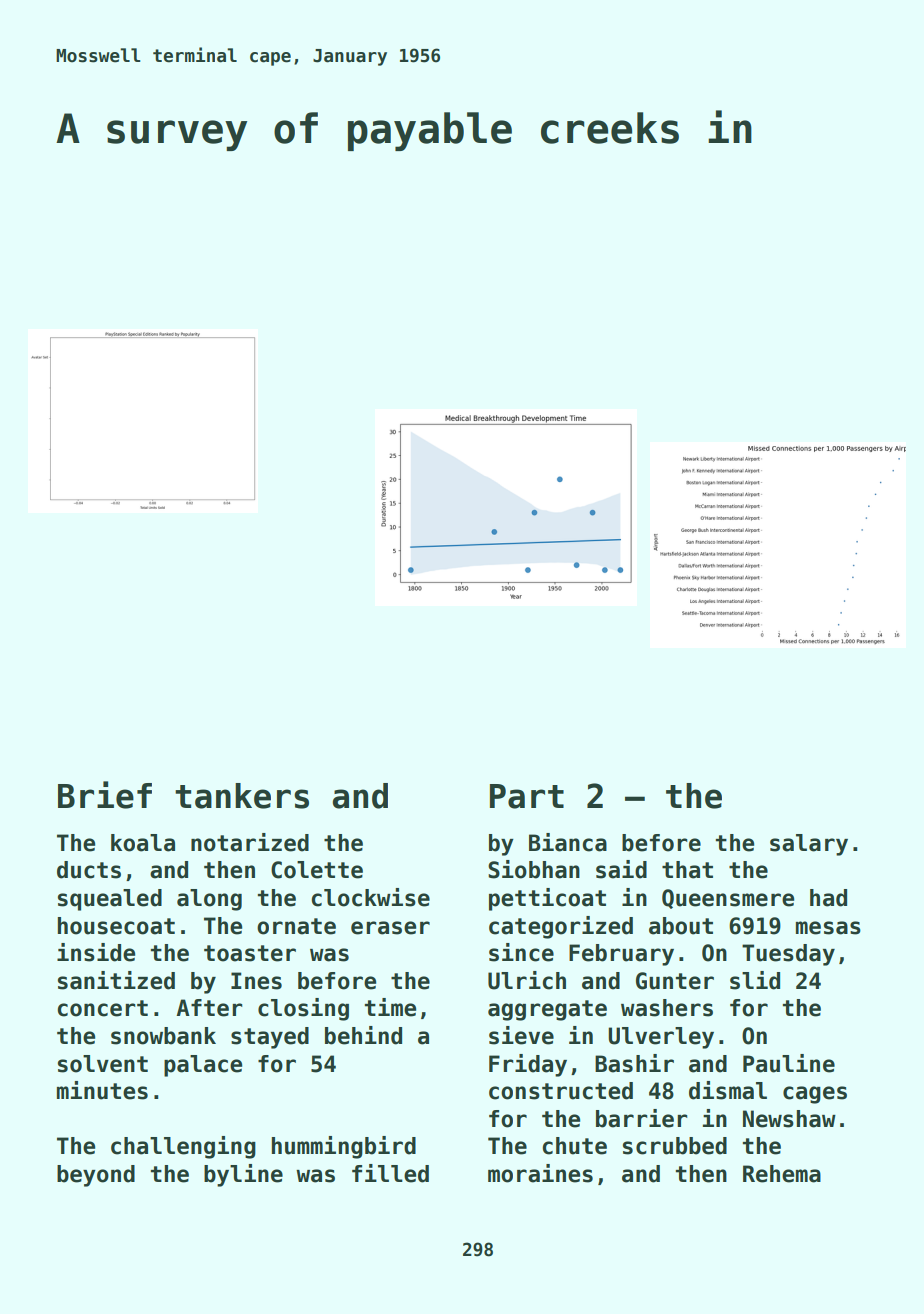 The height and width of the page is (1314, 924). What do you see at coordinates (687, 870) in the page?
I see `that` at bounding box center [687, 870].
